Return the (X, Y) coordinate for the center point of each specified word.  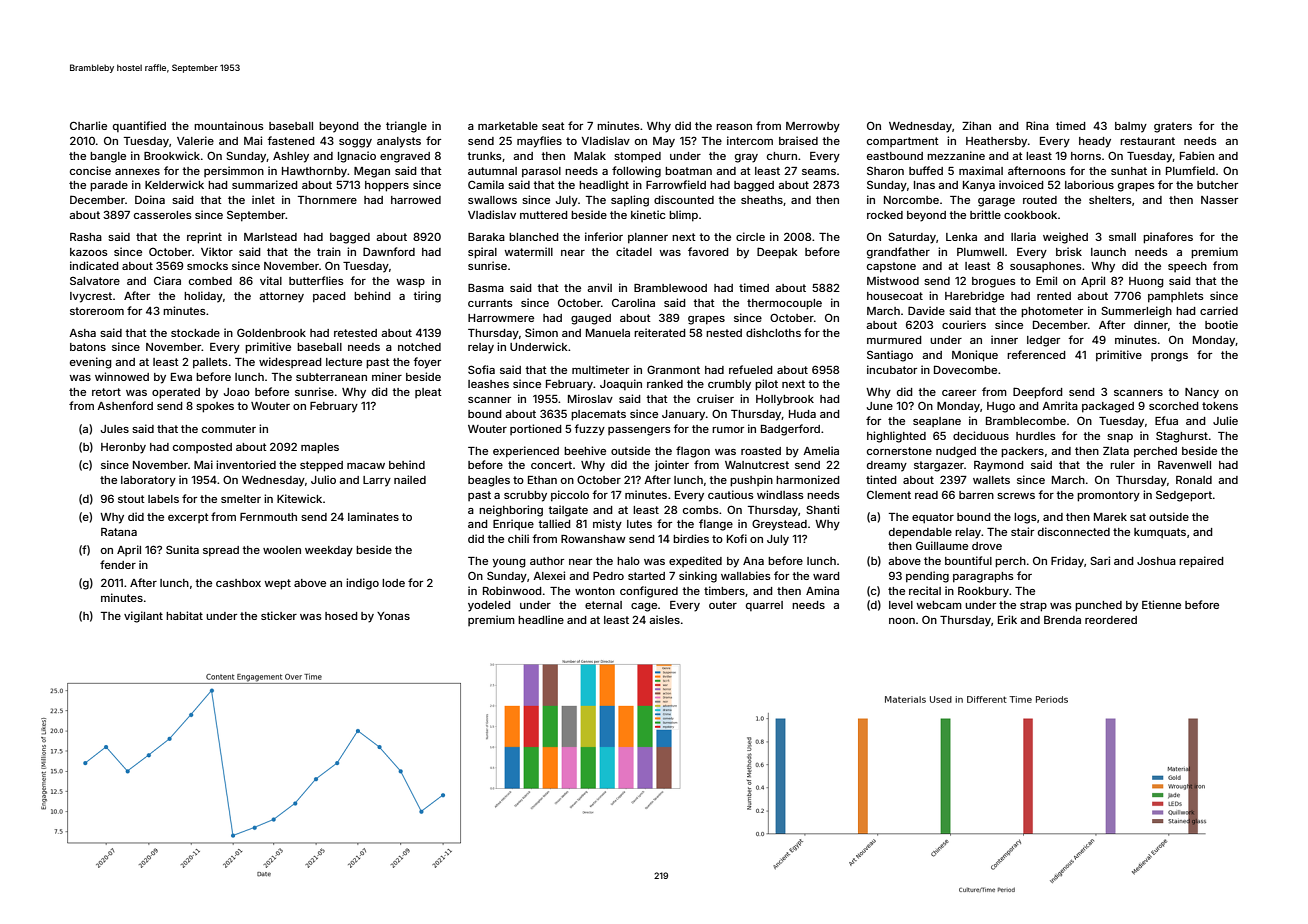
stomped (637, 157)
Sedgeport (1184, 496)
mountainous (229, 125)
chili (518, 538)
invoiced (1021, 184)
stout (131, 499)
